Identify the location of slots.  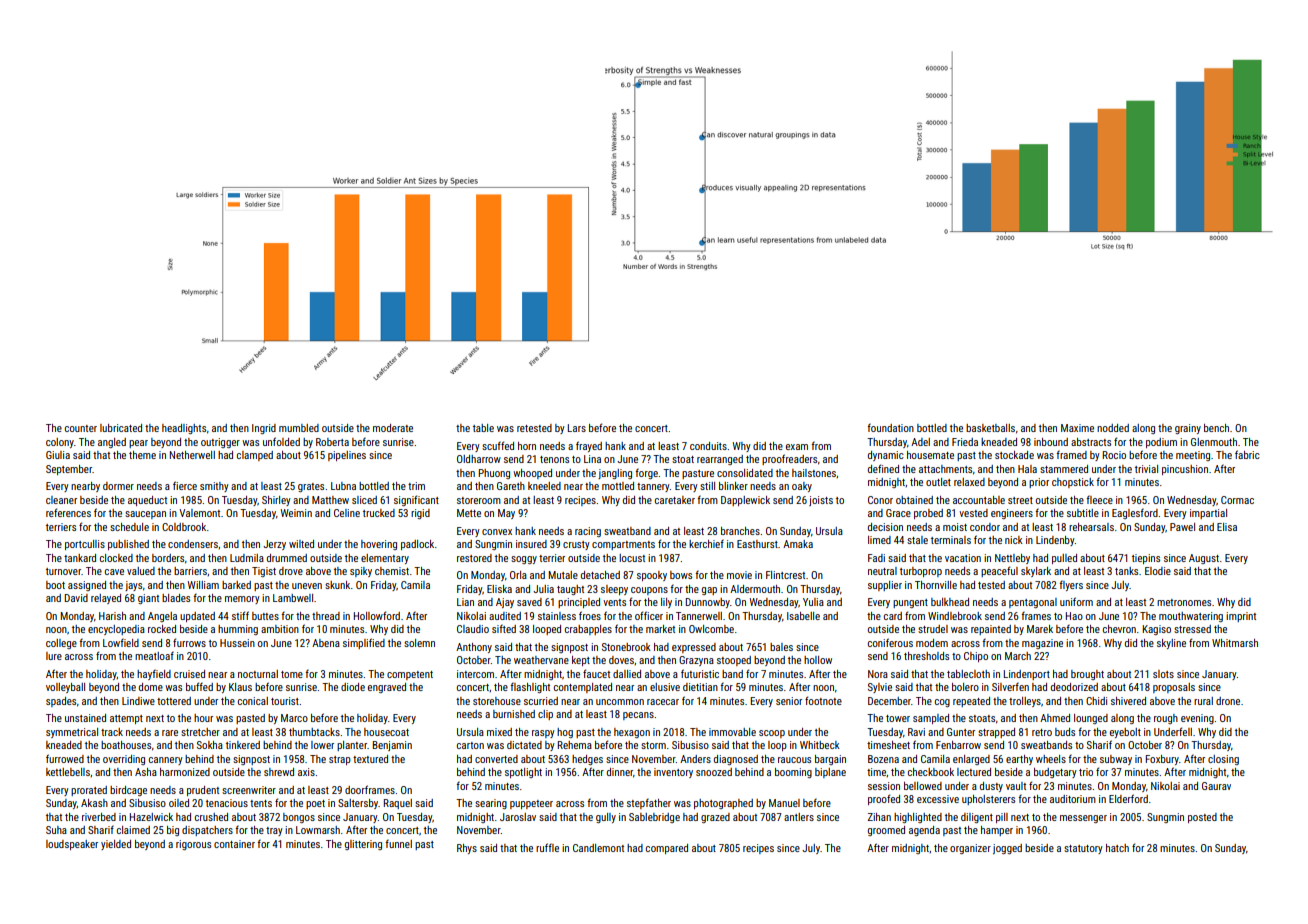
(1163, 674).
